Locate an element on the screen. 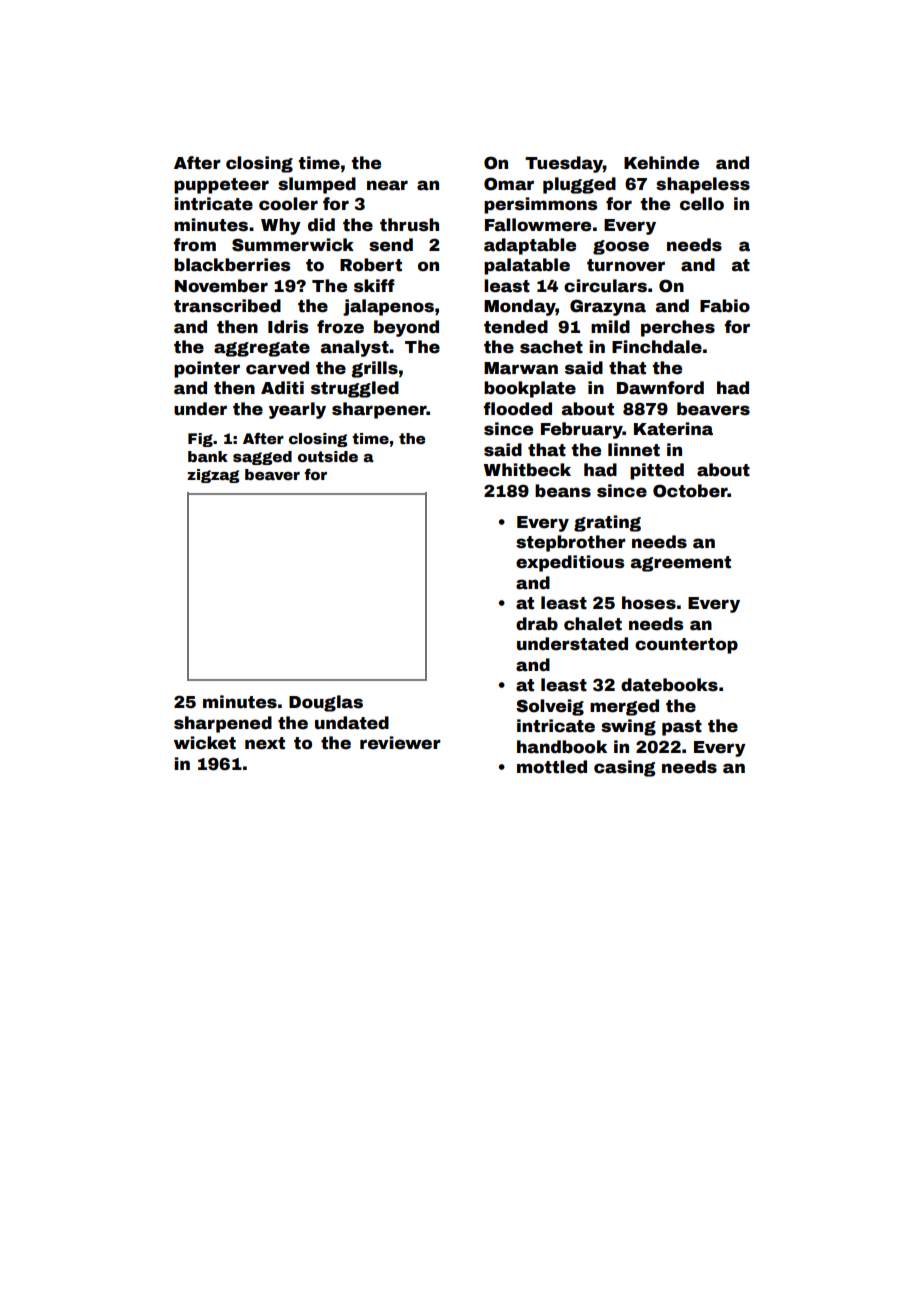 The height and width of the screenshot is (1311, 924). palatable is located at coordinates (527, 266).
